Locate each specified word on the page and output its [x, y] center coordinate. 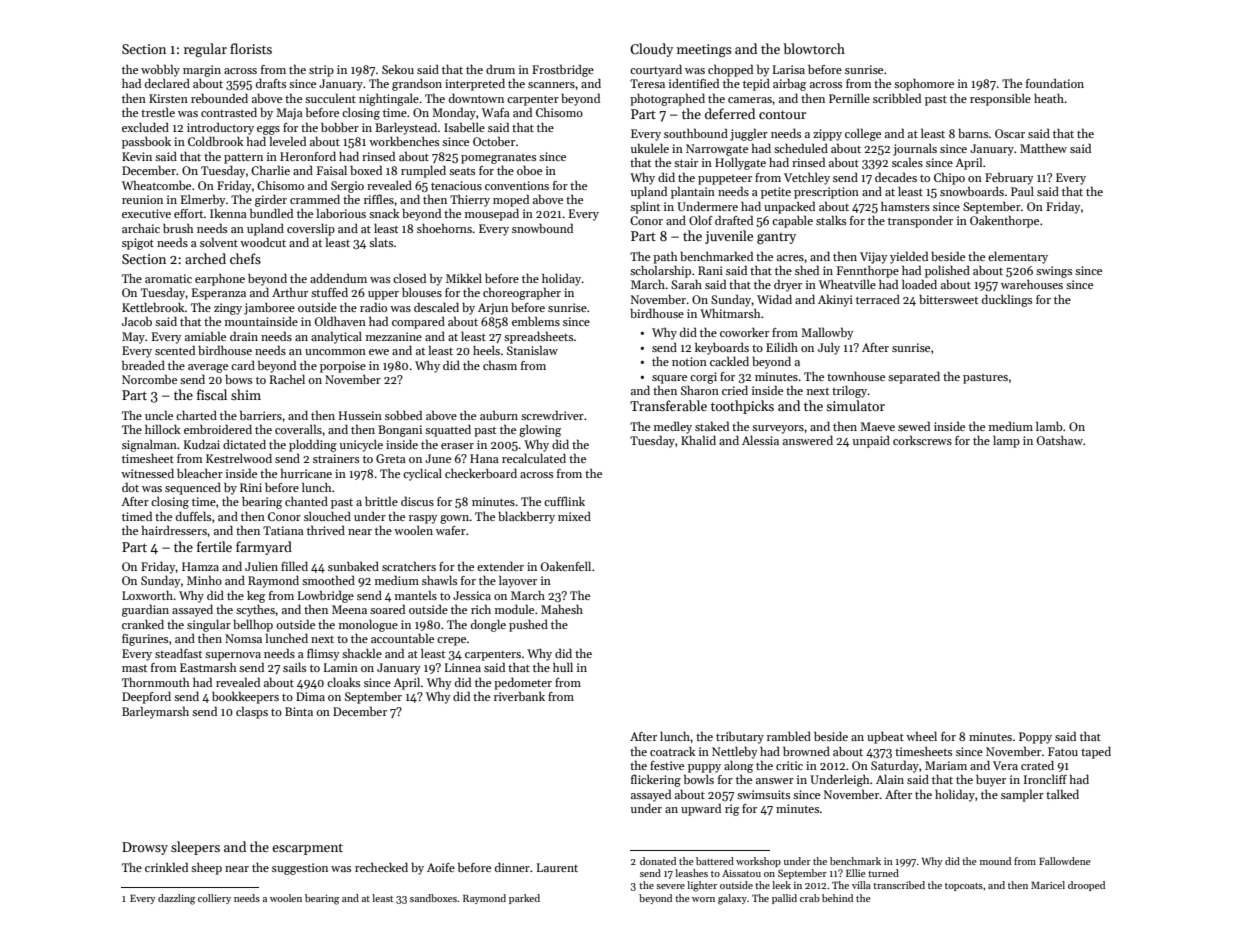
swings [1054, 272]
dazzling [177, 899]
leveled [288, 141]
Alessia [760, 440]
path [665, 257]
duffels [193, 516]
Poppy [1035, 738]
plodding [313, 445]
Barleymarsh [155, 712]
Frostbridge [563, 70]
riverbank [519, 696]
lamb [1049, 426]
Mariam [946, 765]
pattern [243, 159]
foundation [1055, 83]
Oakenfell [566, 566]
